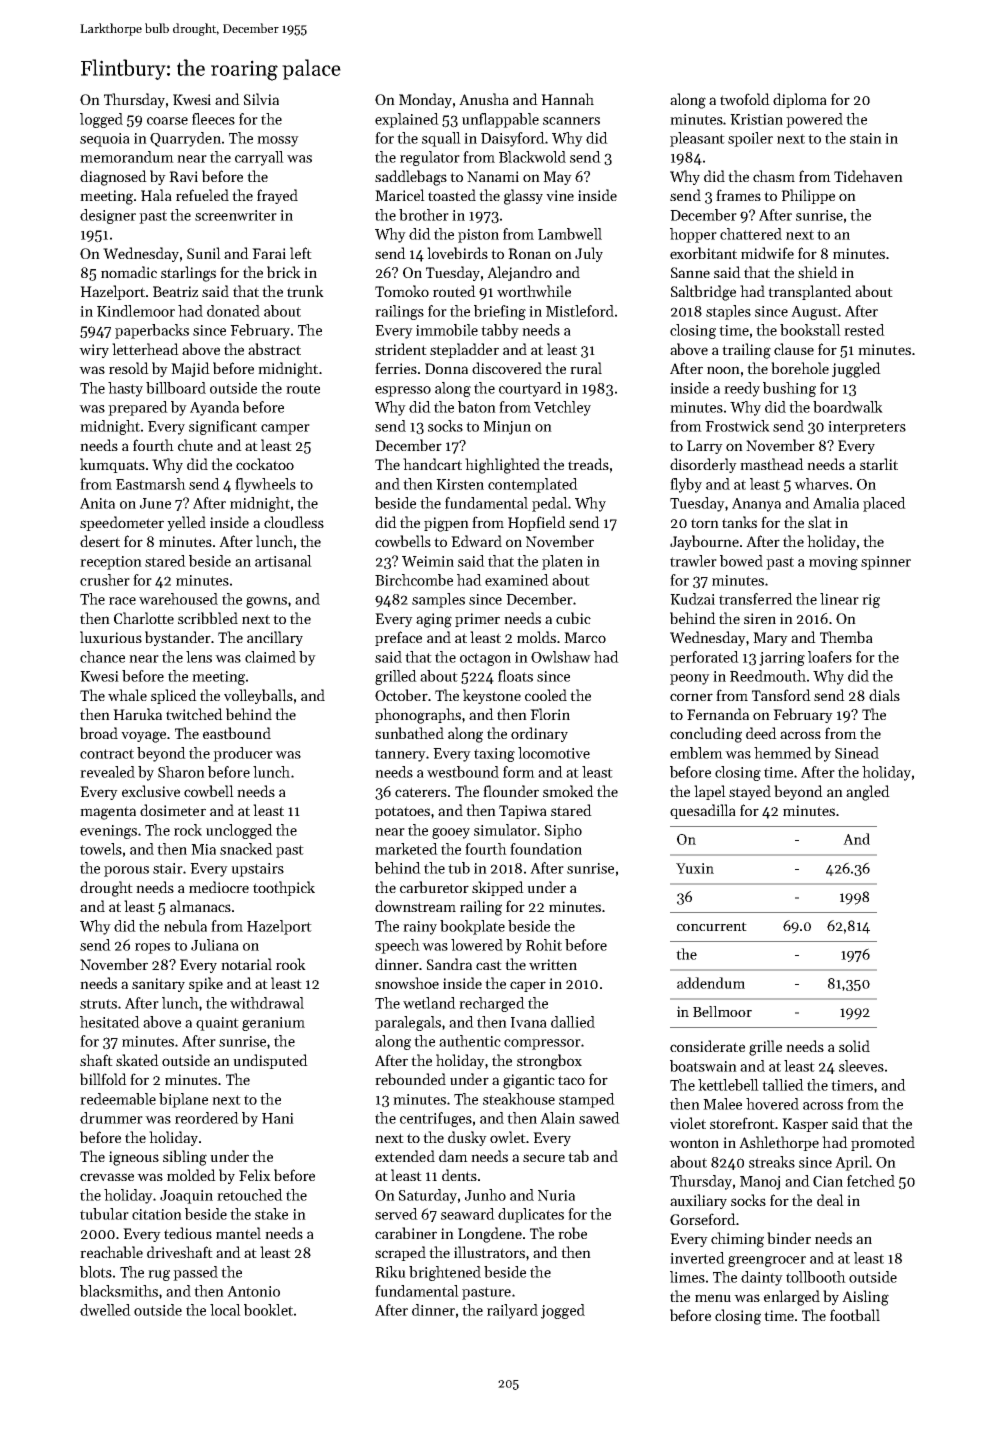 This screenshot has height=1442, width=996. I want to click on placed, so click(884, 504).
